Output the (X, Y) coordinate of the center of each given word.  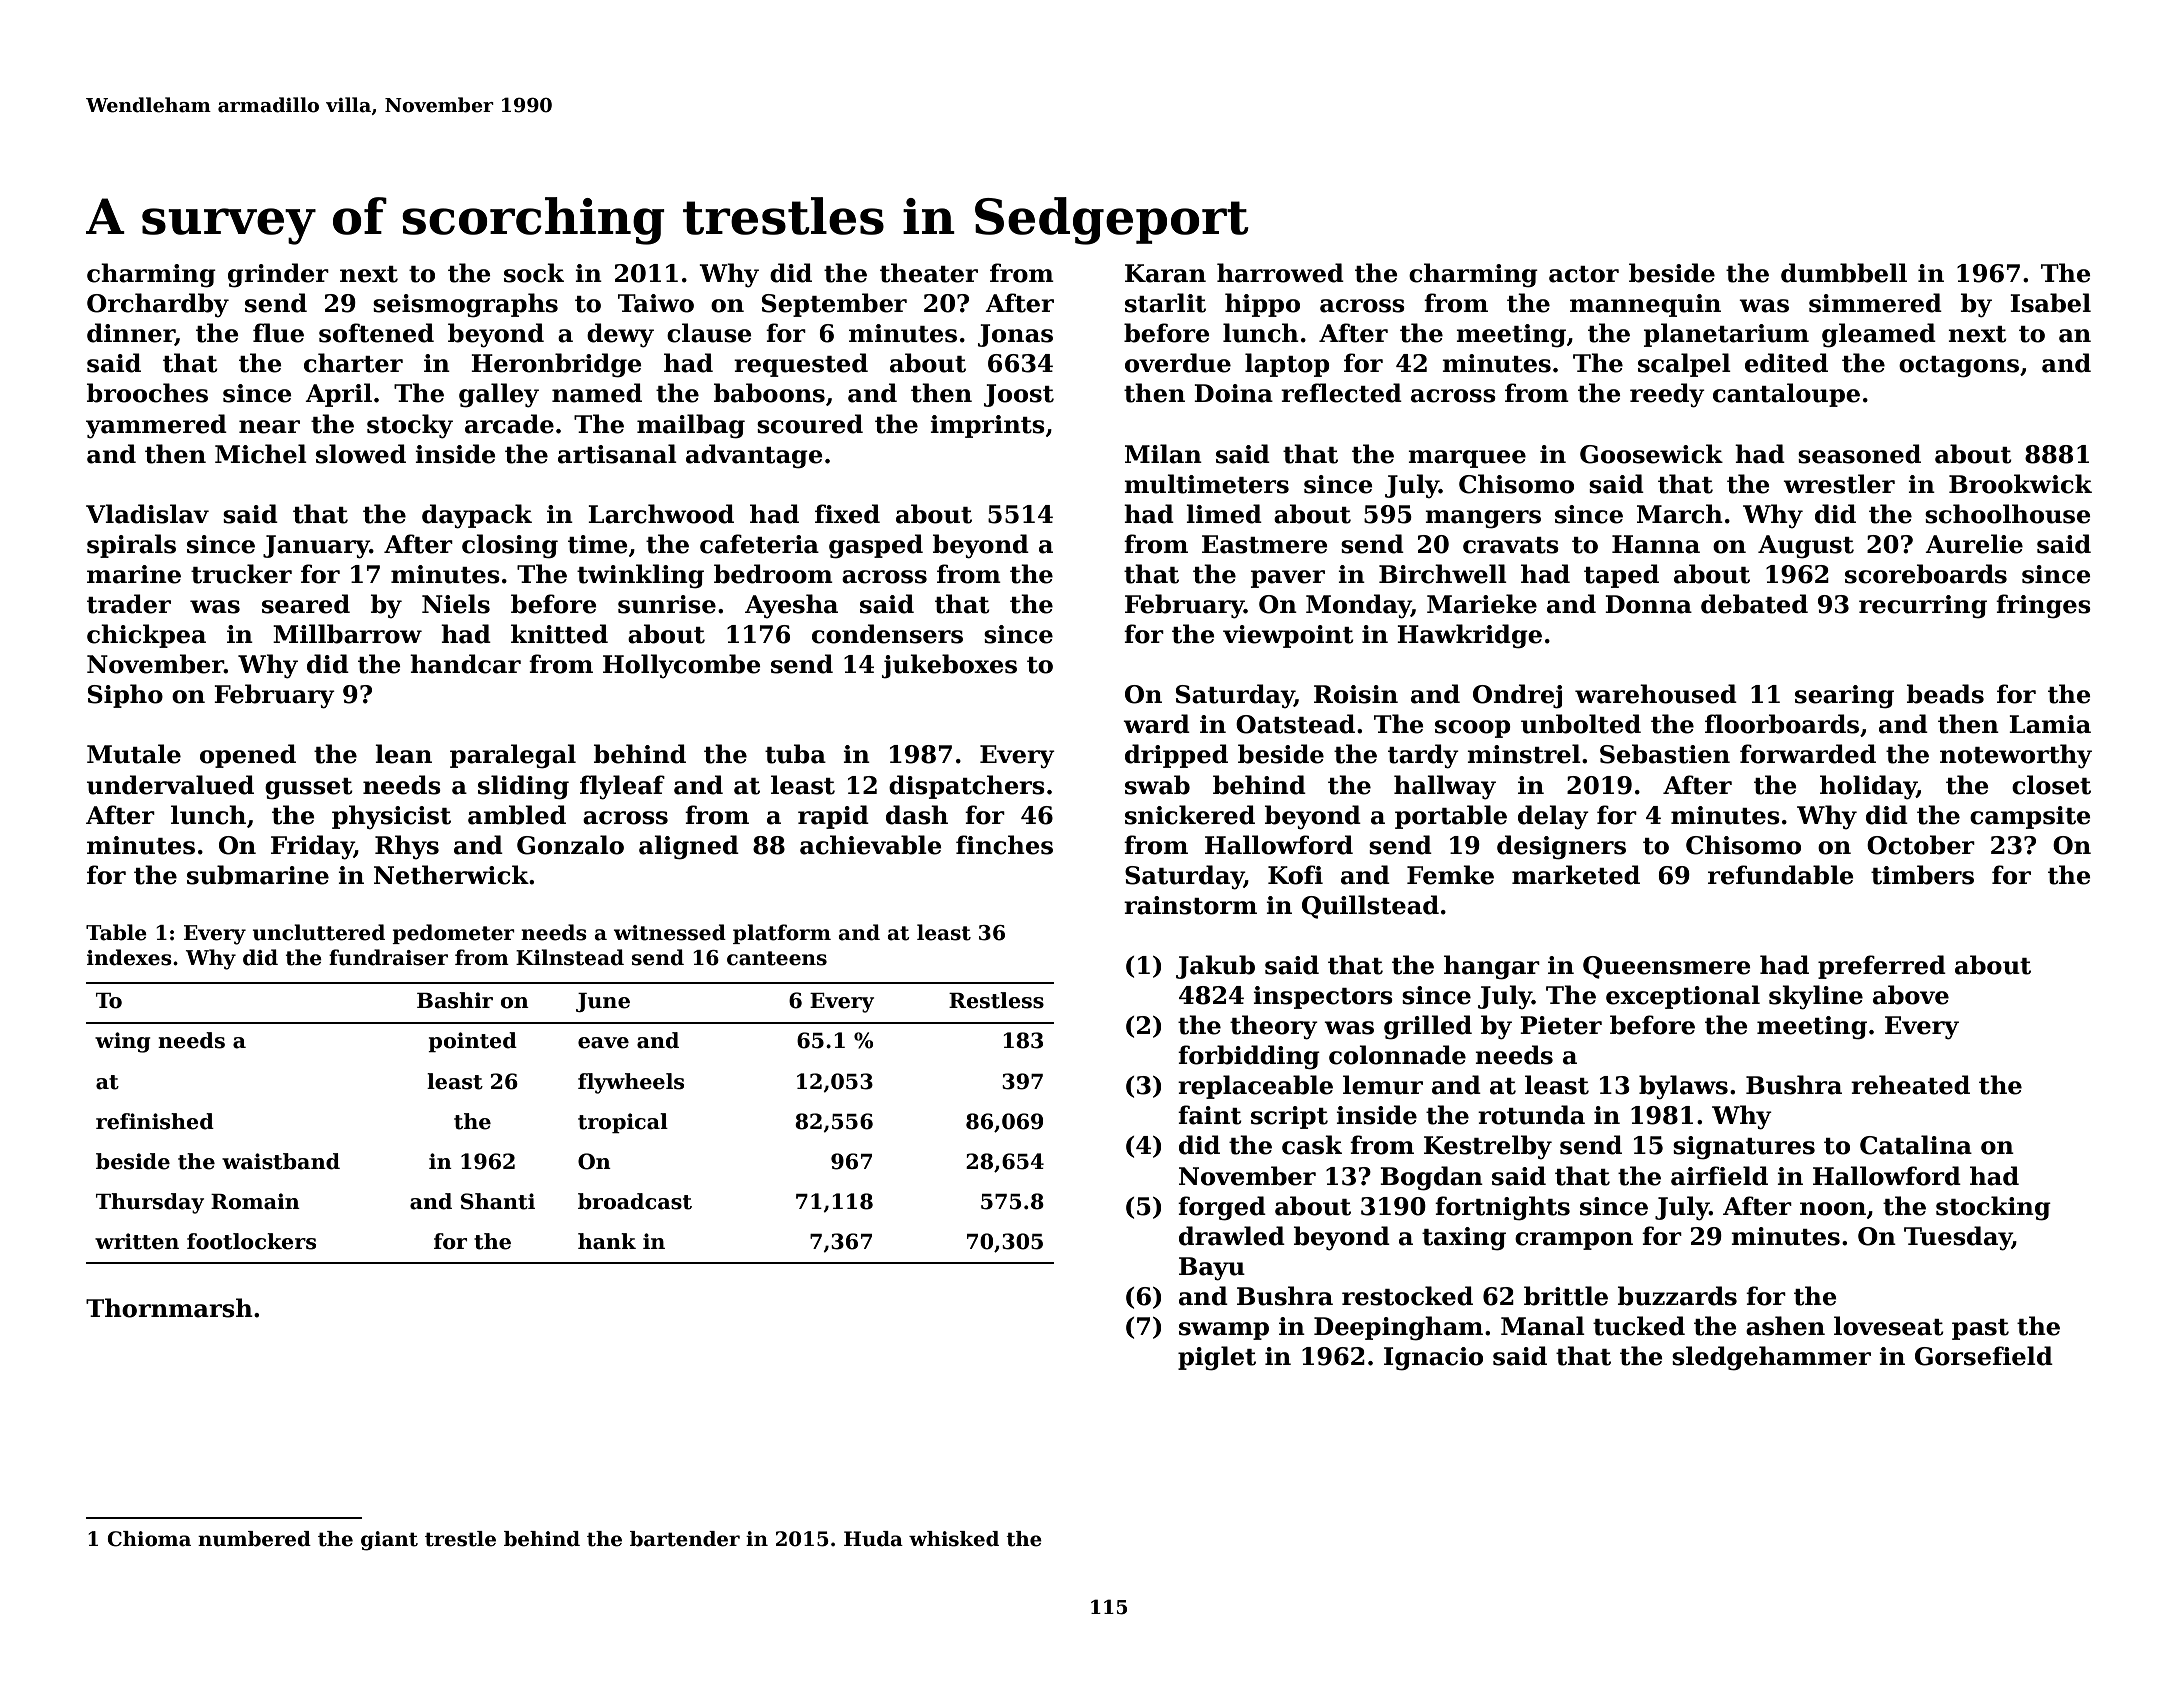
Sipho (125, 696)
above (1911, 995)
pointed (472, 1042)
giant (389, 1541)
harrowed (1280, 273)
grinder (278, 275)
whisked (954, 1539)
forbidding (1249, 1057)
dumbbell (1844, 273)
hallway (1445, 787)
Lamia (2050, 724)
